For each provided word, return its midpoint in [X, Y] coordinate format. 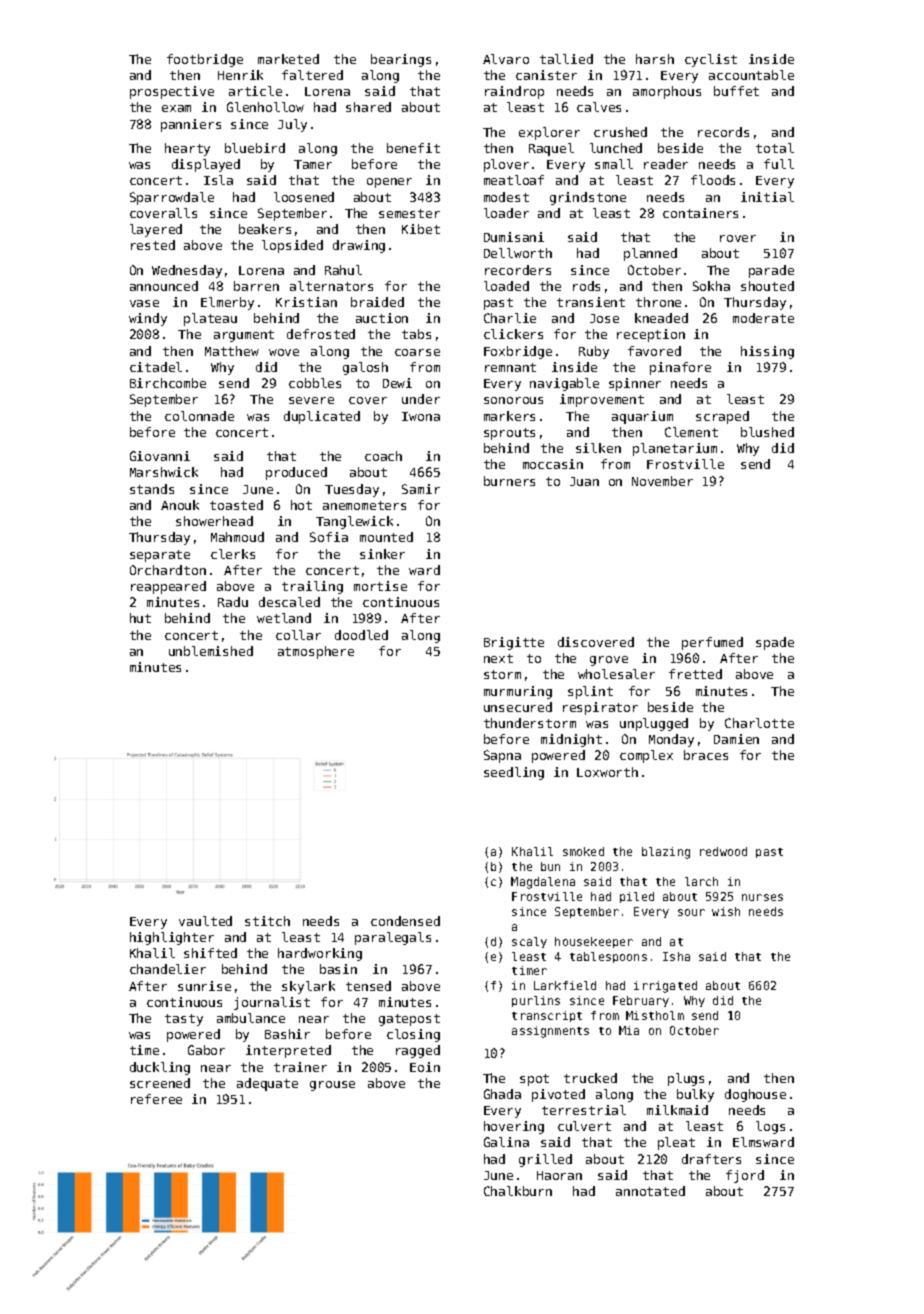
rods [586, 286]
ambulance [251, 1018]
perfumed [712, 643]
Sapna [502, 756]
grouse [332, 1086]
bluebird [255, 148]
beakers [265, 229]
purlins [536, 1001]
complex [646, 756]
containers [700, 213]
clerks [233, 554]
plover [506, 165]
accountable [751, 75]
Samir [421, 489]
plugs [686, 1079]
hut [140, 618]
